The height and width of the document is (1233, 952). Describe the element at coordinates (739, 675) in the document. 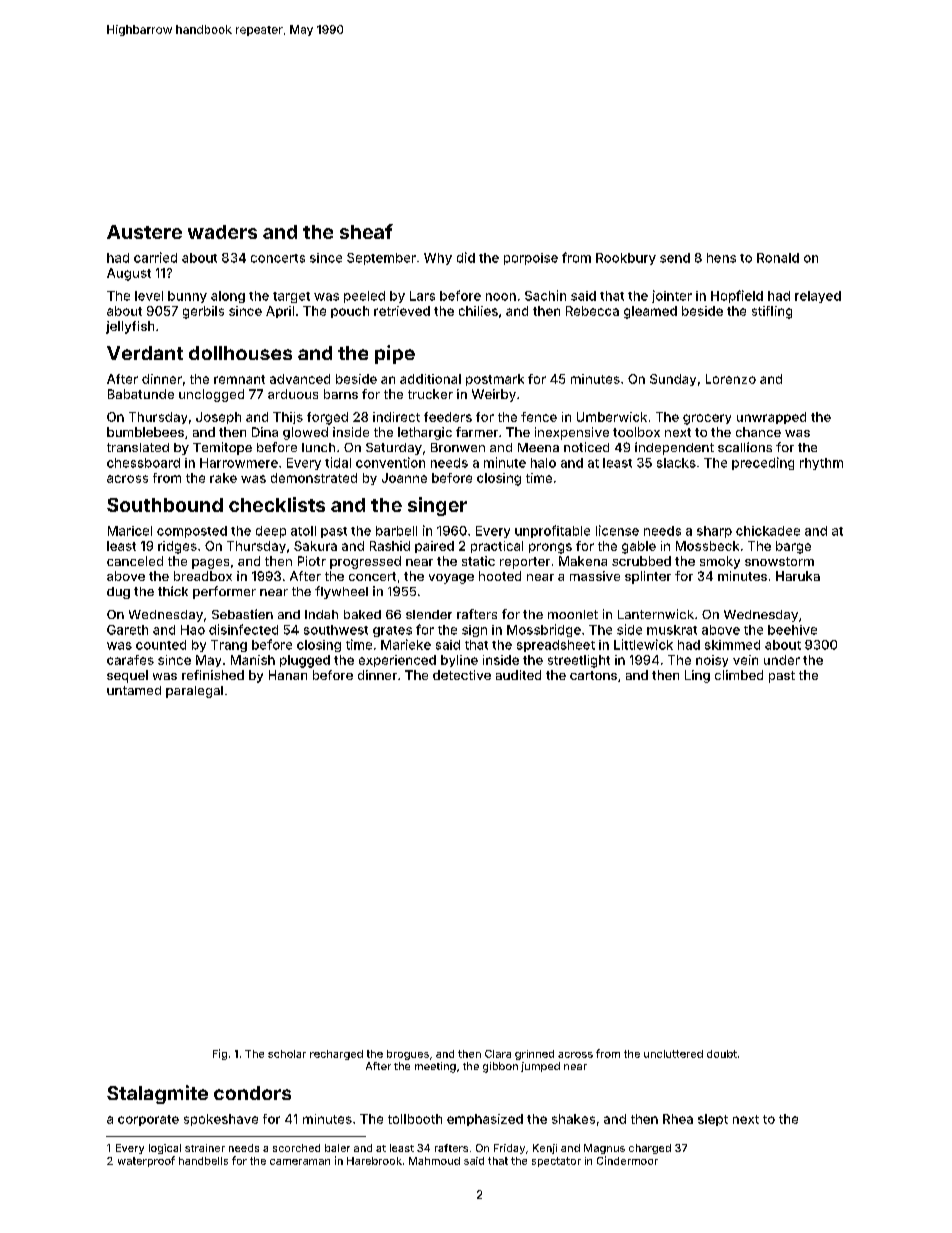

I see `climbed` at that location.
